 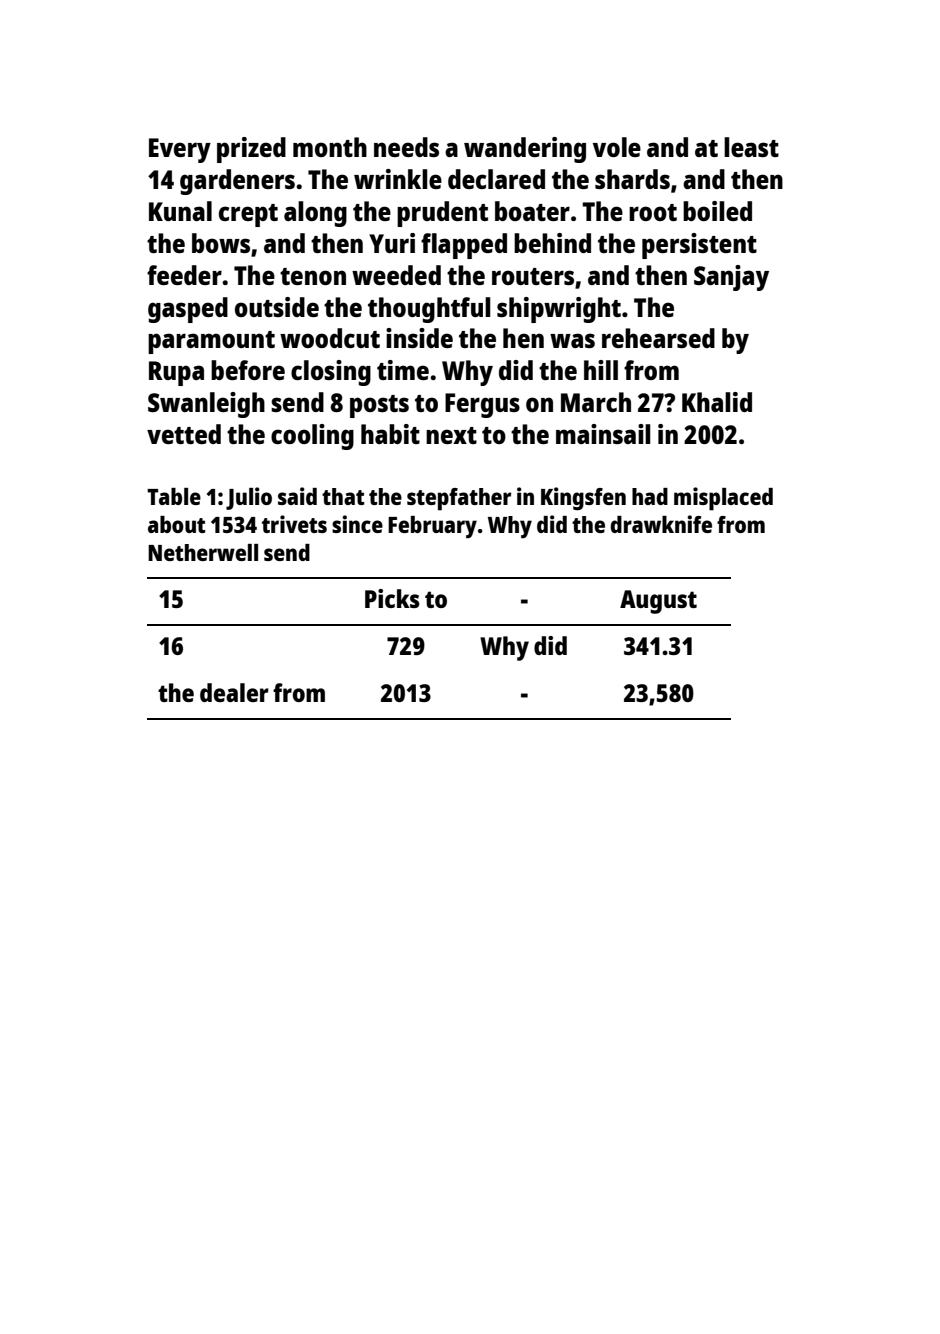 I want to click on wandering, so click(x=525, y=150).
